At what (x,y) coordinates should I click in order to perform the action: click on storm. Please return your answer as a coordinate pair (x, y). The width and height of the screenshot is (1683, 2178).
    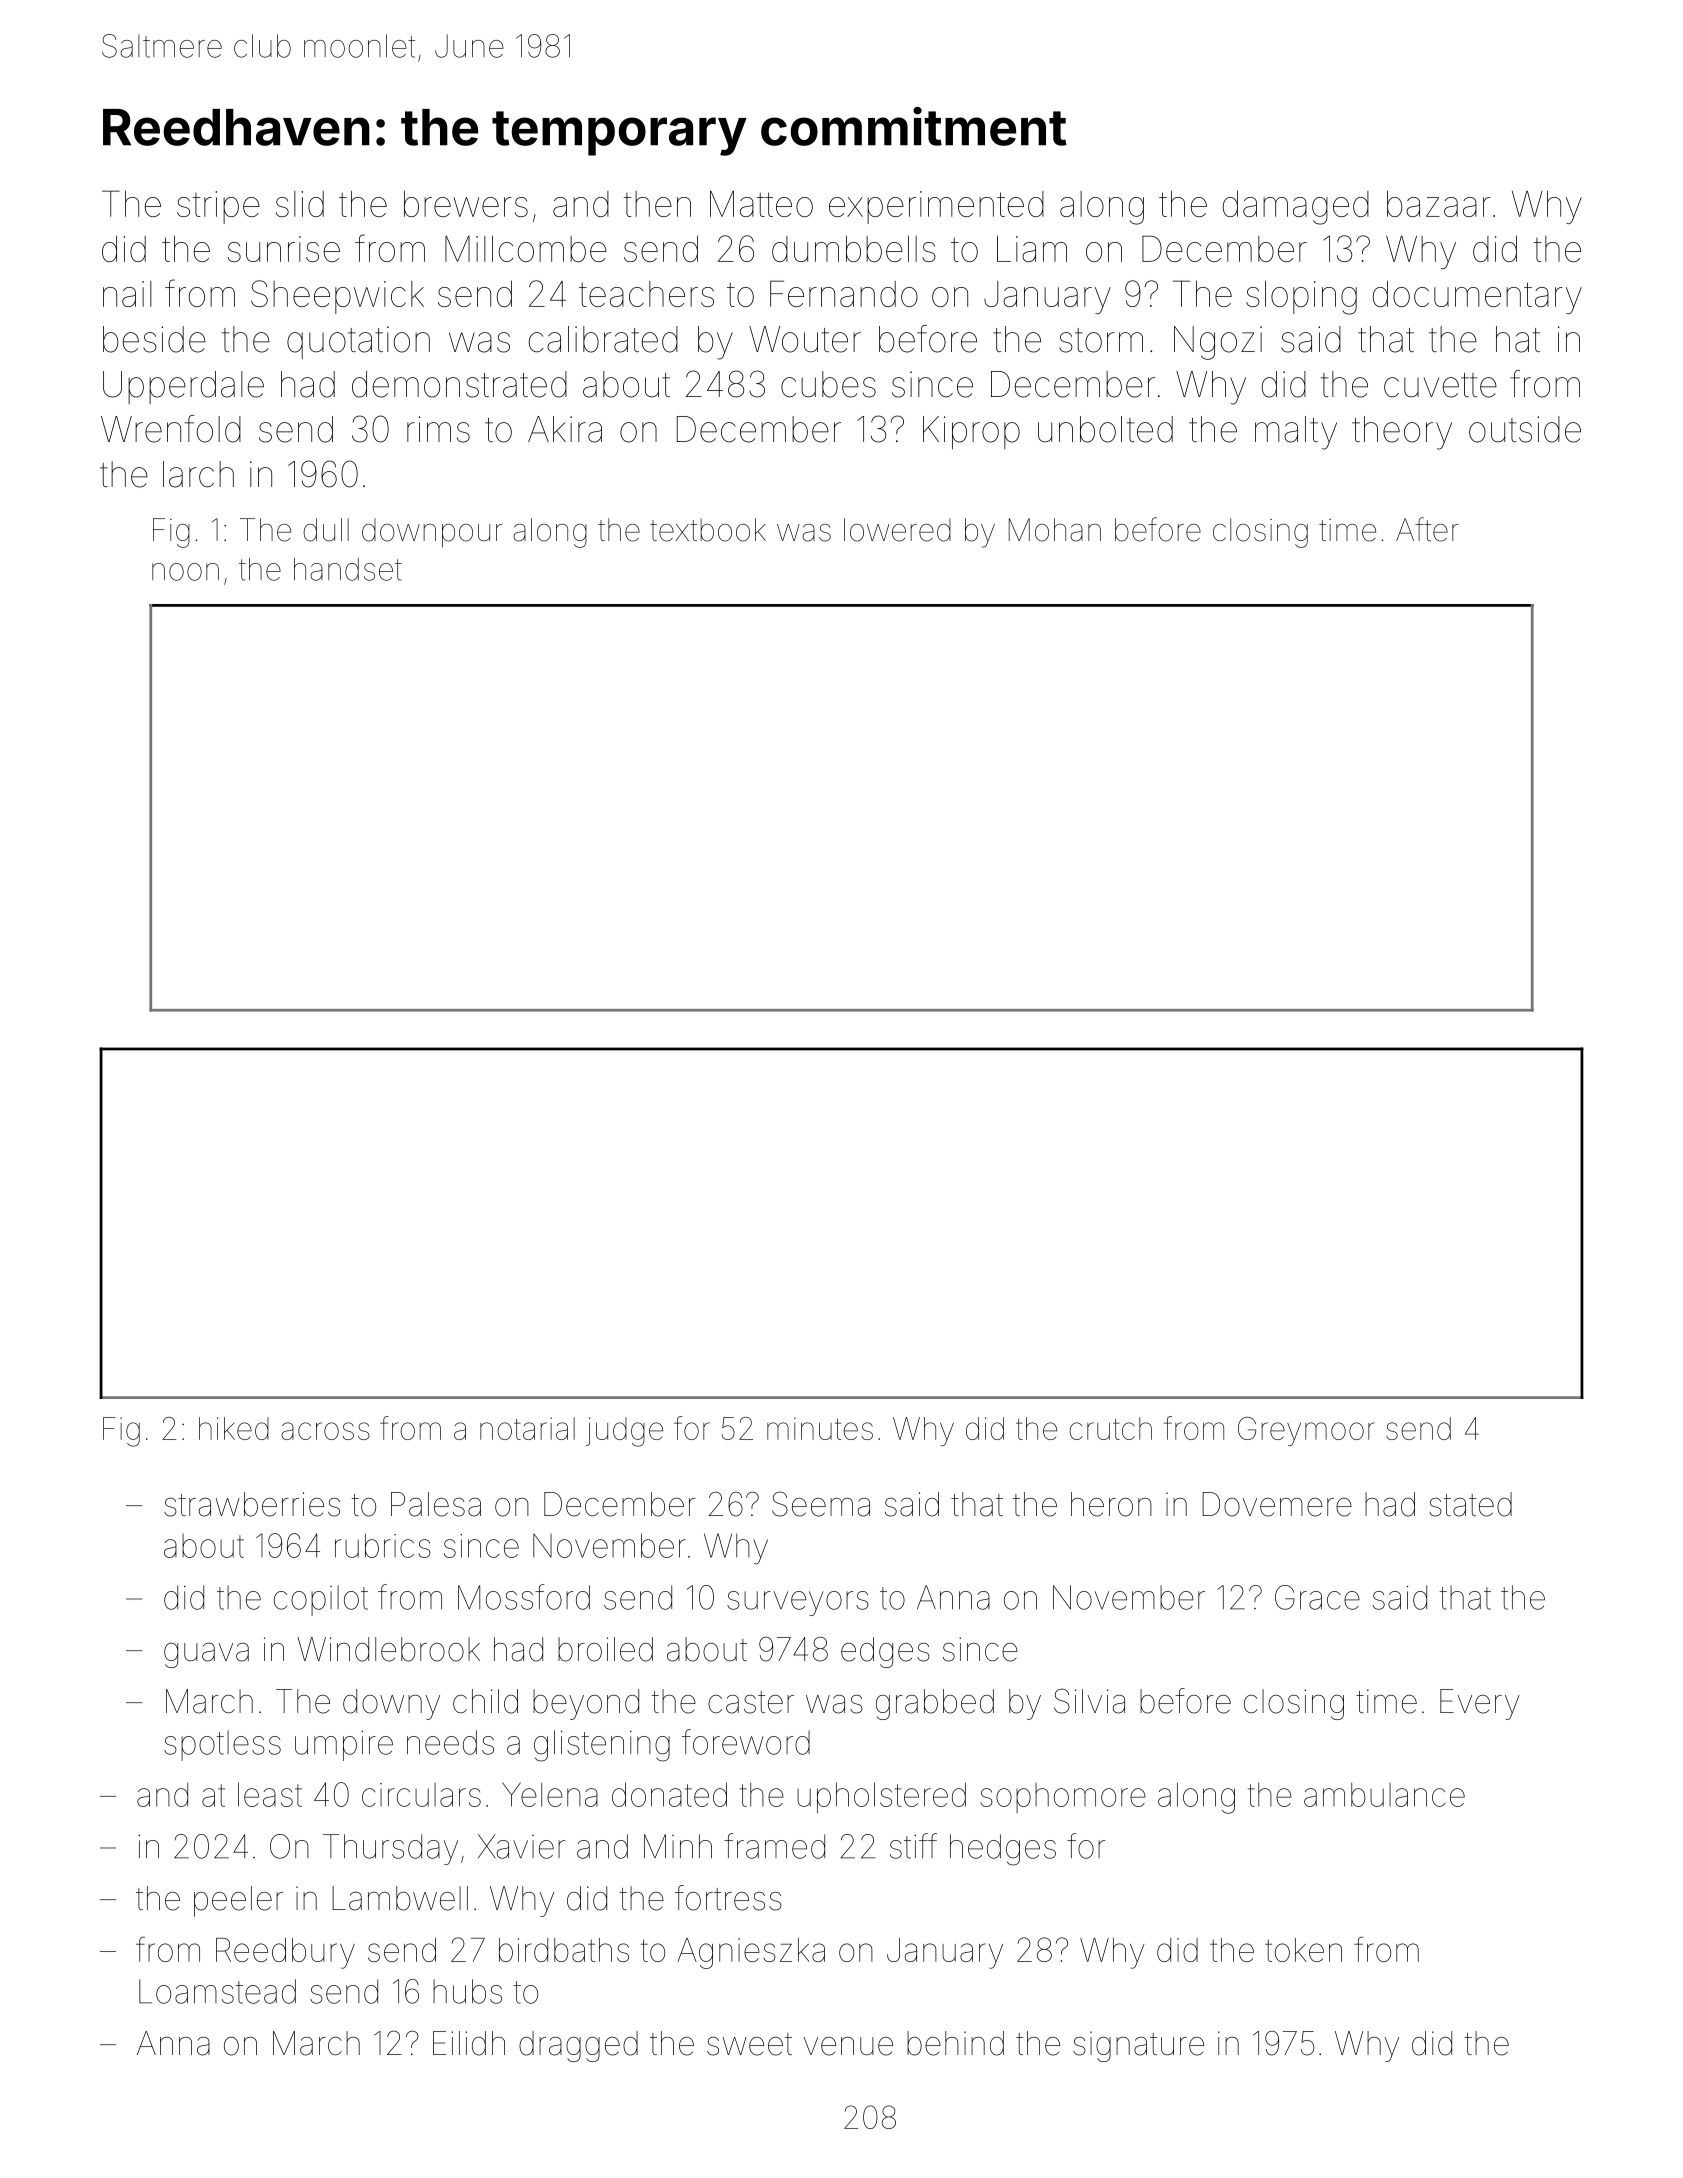
    Looking at the image, I should click on (1101, 340).
